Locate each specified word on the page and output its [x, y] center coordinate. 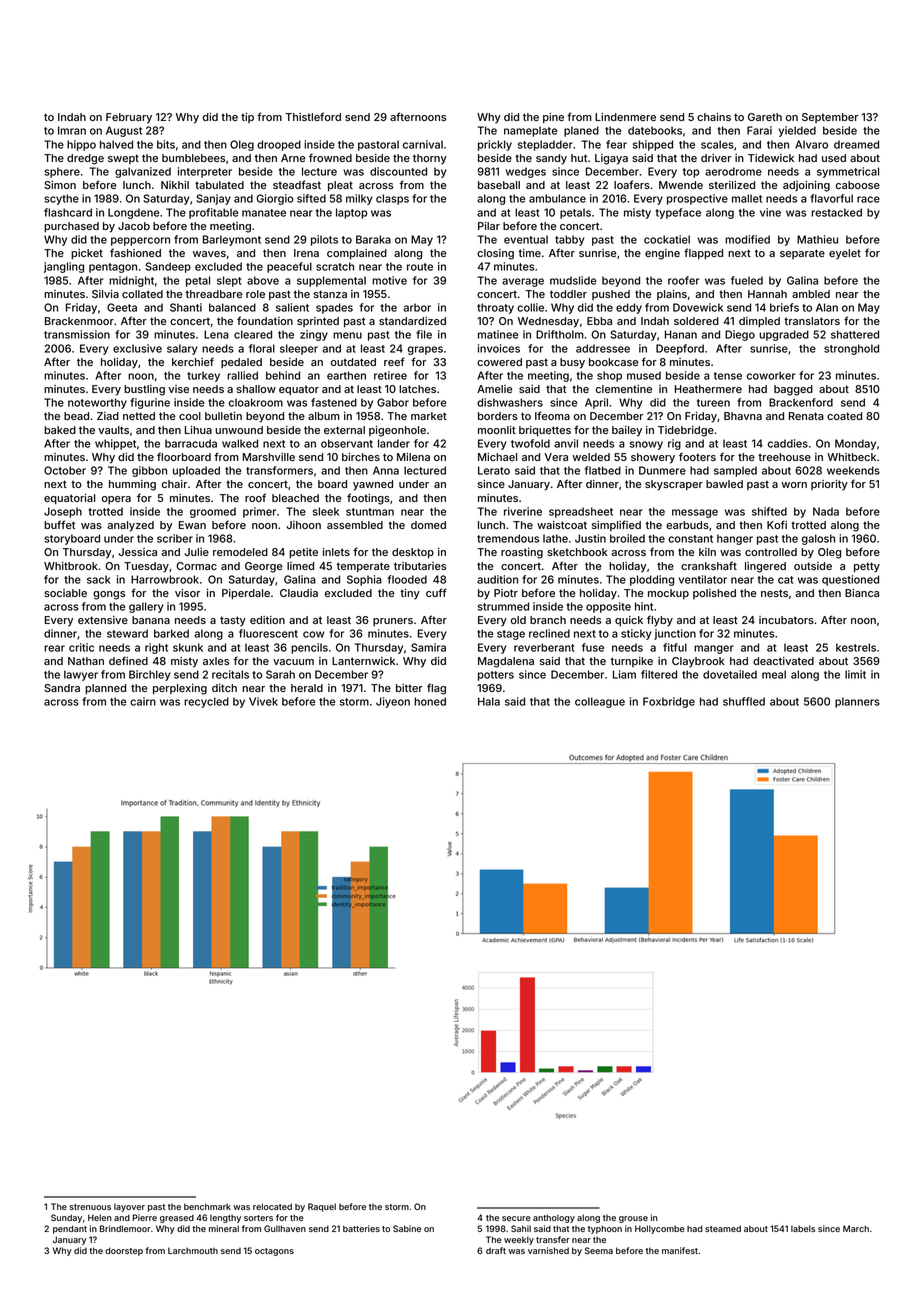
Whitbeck [851, 457]
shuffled [744, 701]
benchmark [207, 1206]
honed [430, 701]
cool [190, 416]
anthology [554, 1218]
